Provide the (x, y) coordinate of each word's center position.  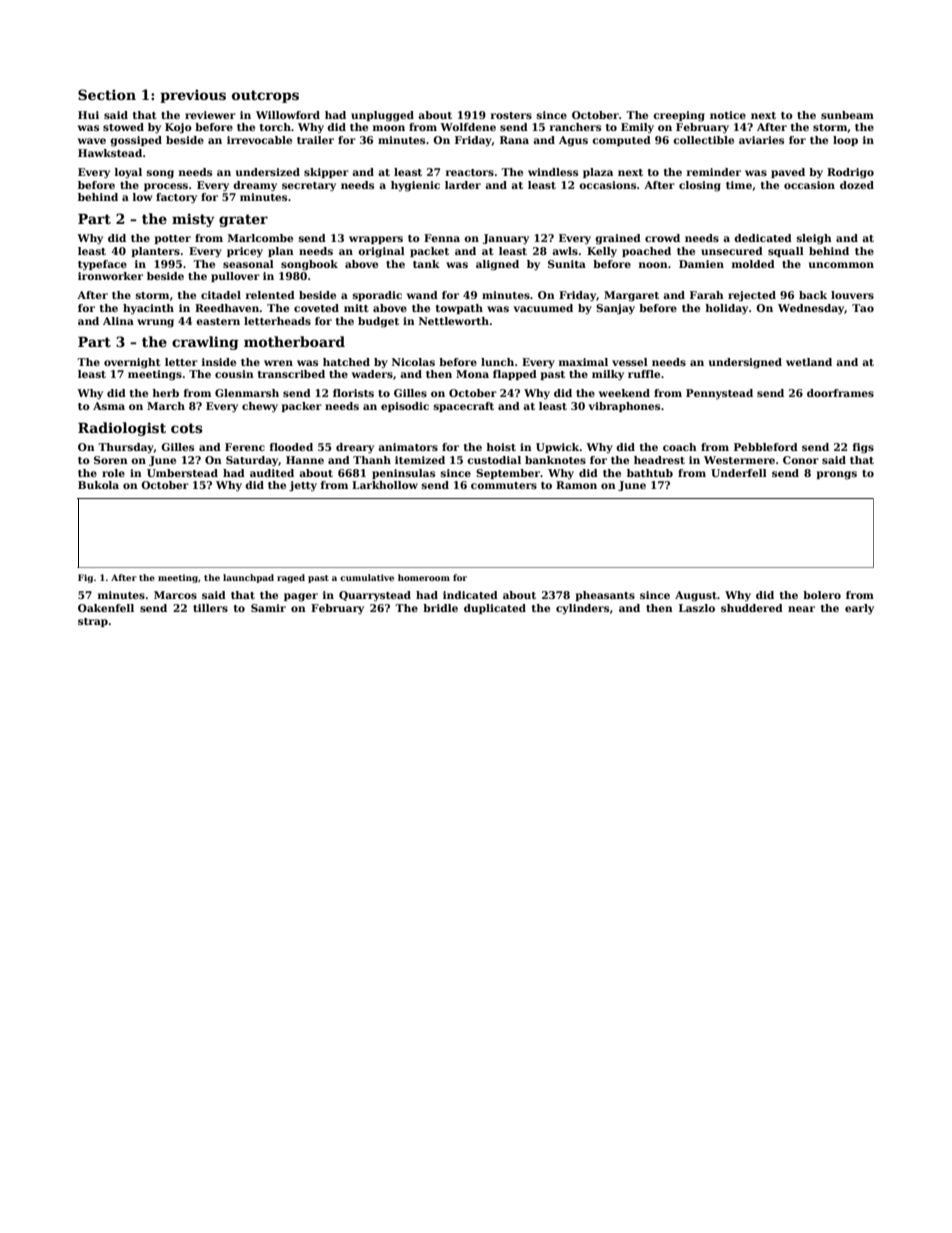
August (696, 596)
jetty (303, 486)
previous (193, 96)
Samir (268, 608)
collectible (703, 140)
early (859, 609)
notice (728, 115)
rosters (511, 115)
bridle (440, 608)
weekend (624, 393)
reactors (470, 172)
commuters (504, 485)
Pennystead (719, 394)
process (166, 187)
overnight (132, 363)
